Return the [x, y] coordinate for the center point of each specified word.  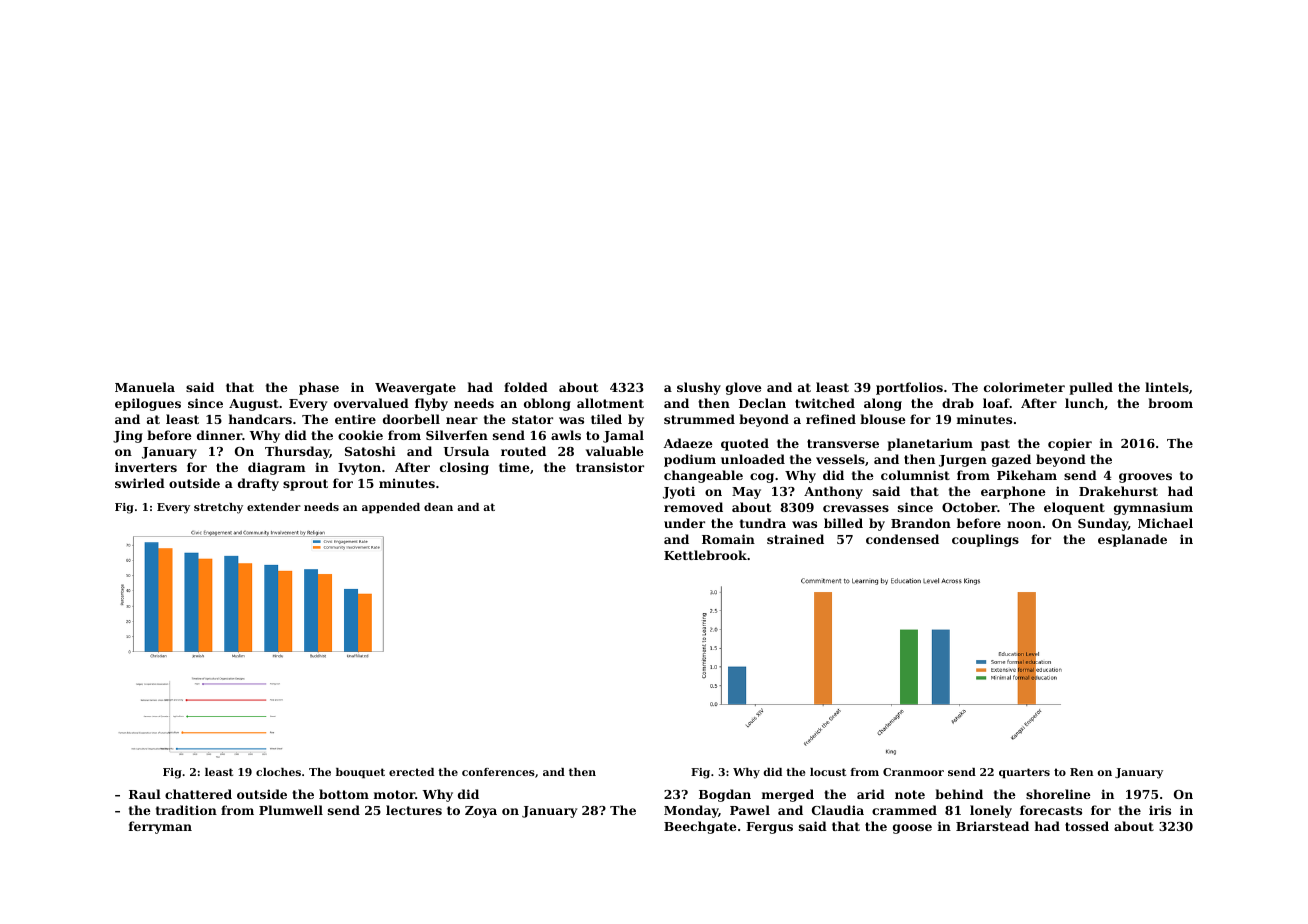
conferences [498, 772]
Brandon [921, 523]
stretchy [218, 508]
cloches [278, 772]
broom [1170, 403]
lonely [991, 811]
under [684, 523]
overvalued [371, 403]
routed [523, 451]
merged [788, 795]
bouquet [360, 773]
